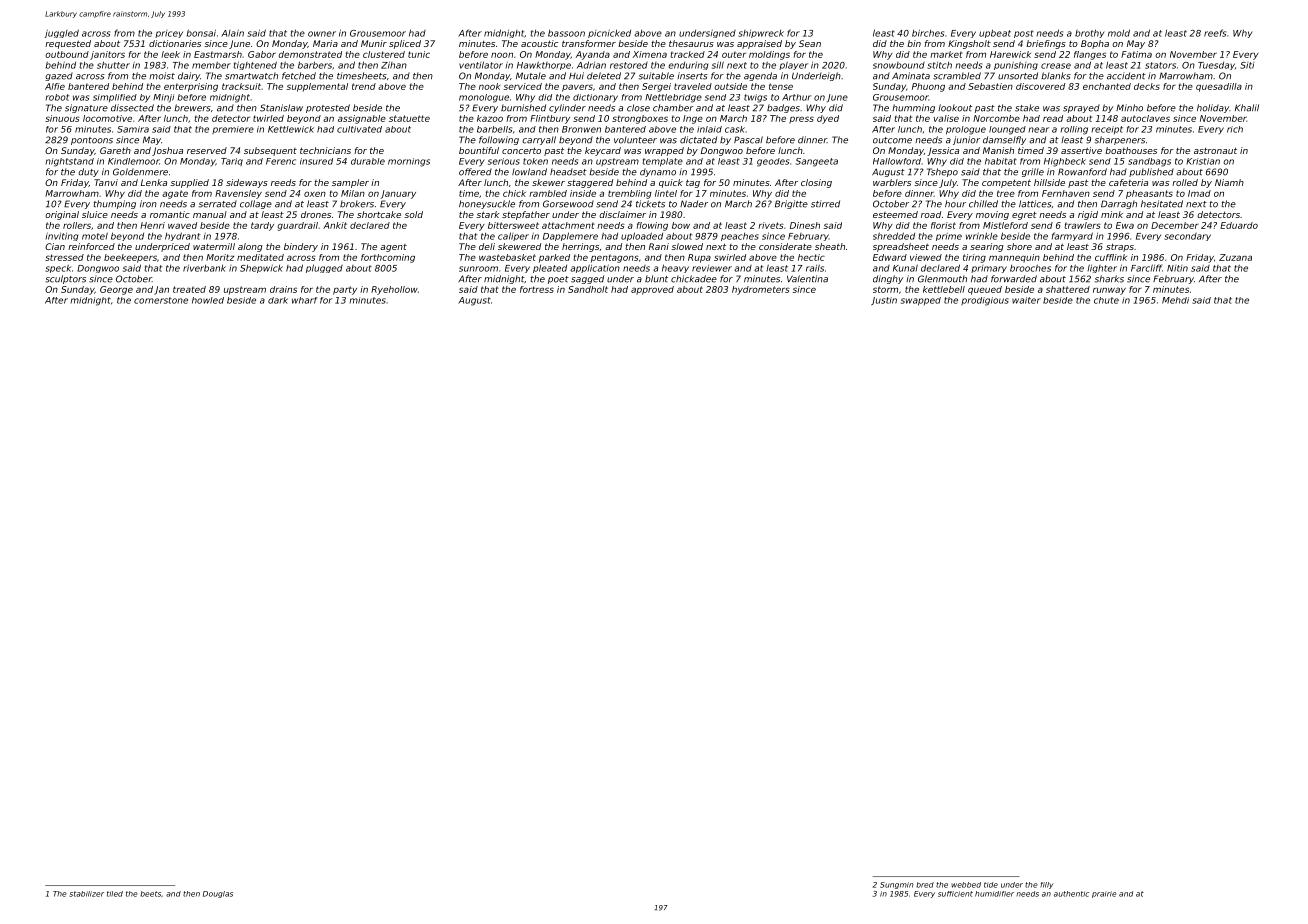 Image resolution: width=1308 pixels, height=924 pixels. What do you see at coordinates (884, 301) in the screenshot?
I see `Justin` at bounding box center [884, 301].
